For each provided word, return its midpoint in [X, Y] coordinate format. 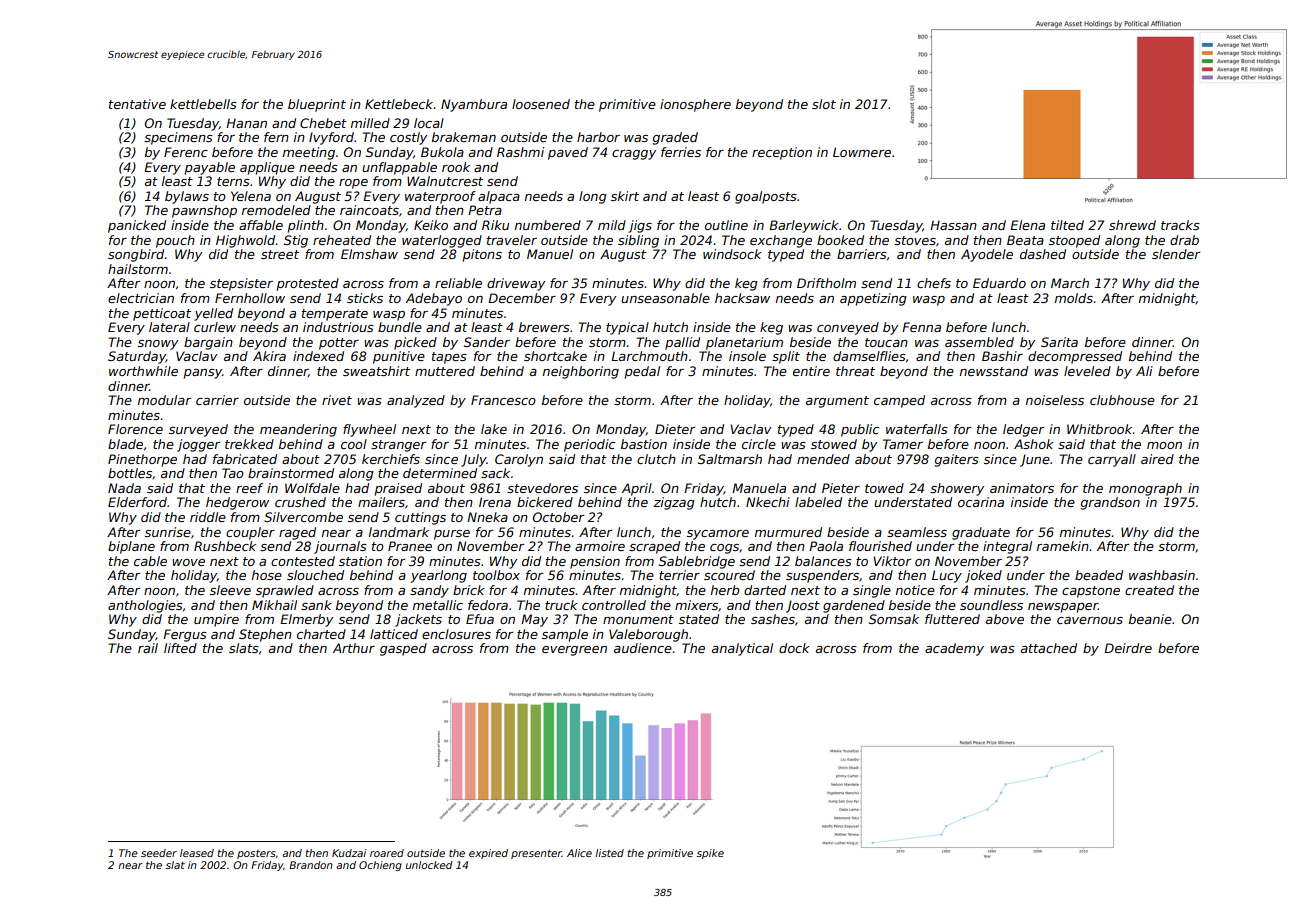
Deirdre [1128, 648]
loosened [541, 104]
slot [824, 104]
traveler [512, 240]
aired [1157, 459]
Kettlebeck [399, 104]
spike [710, 854]
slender [1176, 254]
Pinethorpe [142, 460]
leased [197, 853]
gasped [403, 649]
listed [609, 853]
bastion [644, 444]
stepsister [241, 284]
